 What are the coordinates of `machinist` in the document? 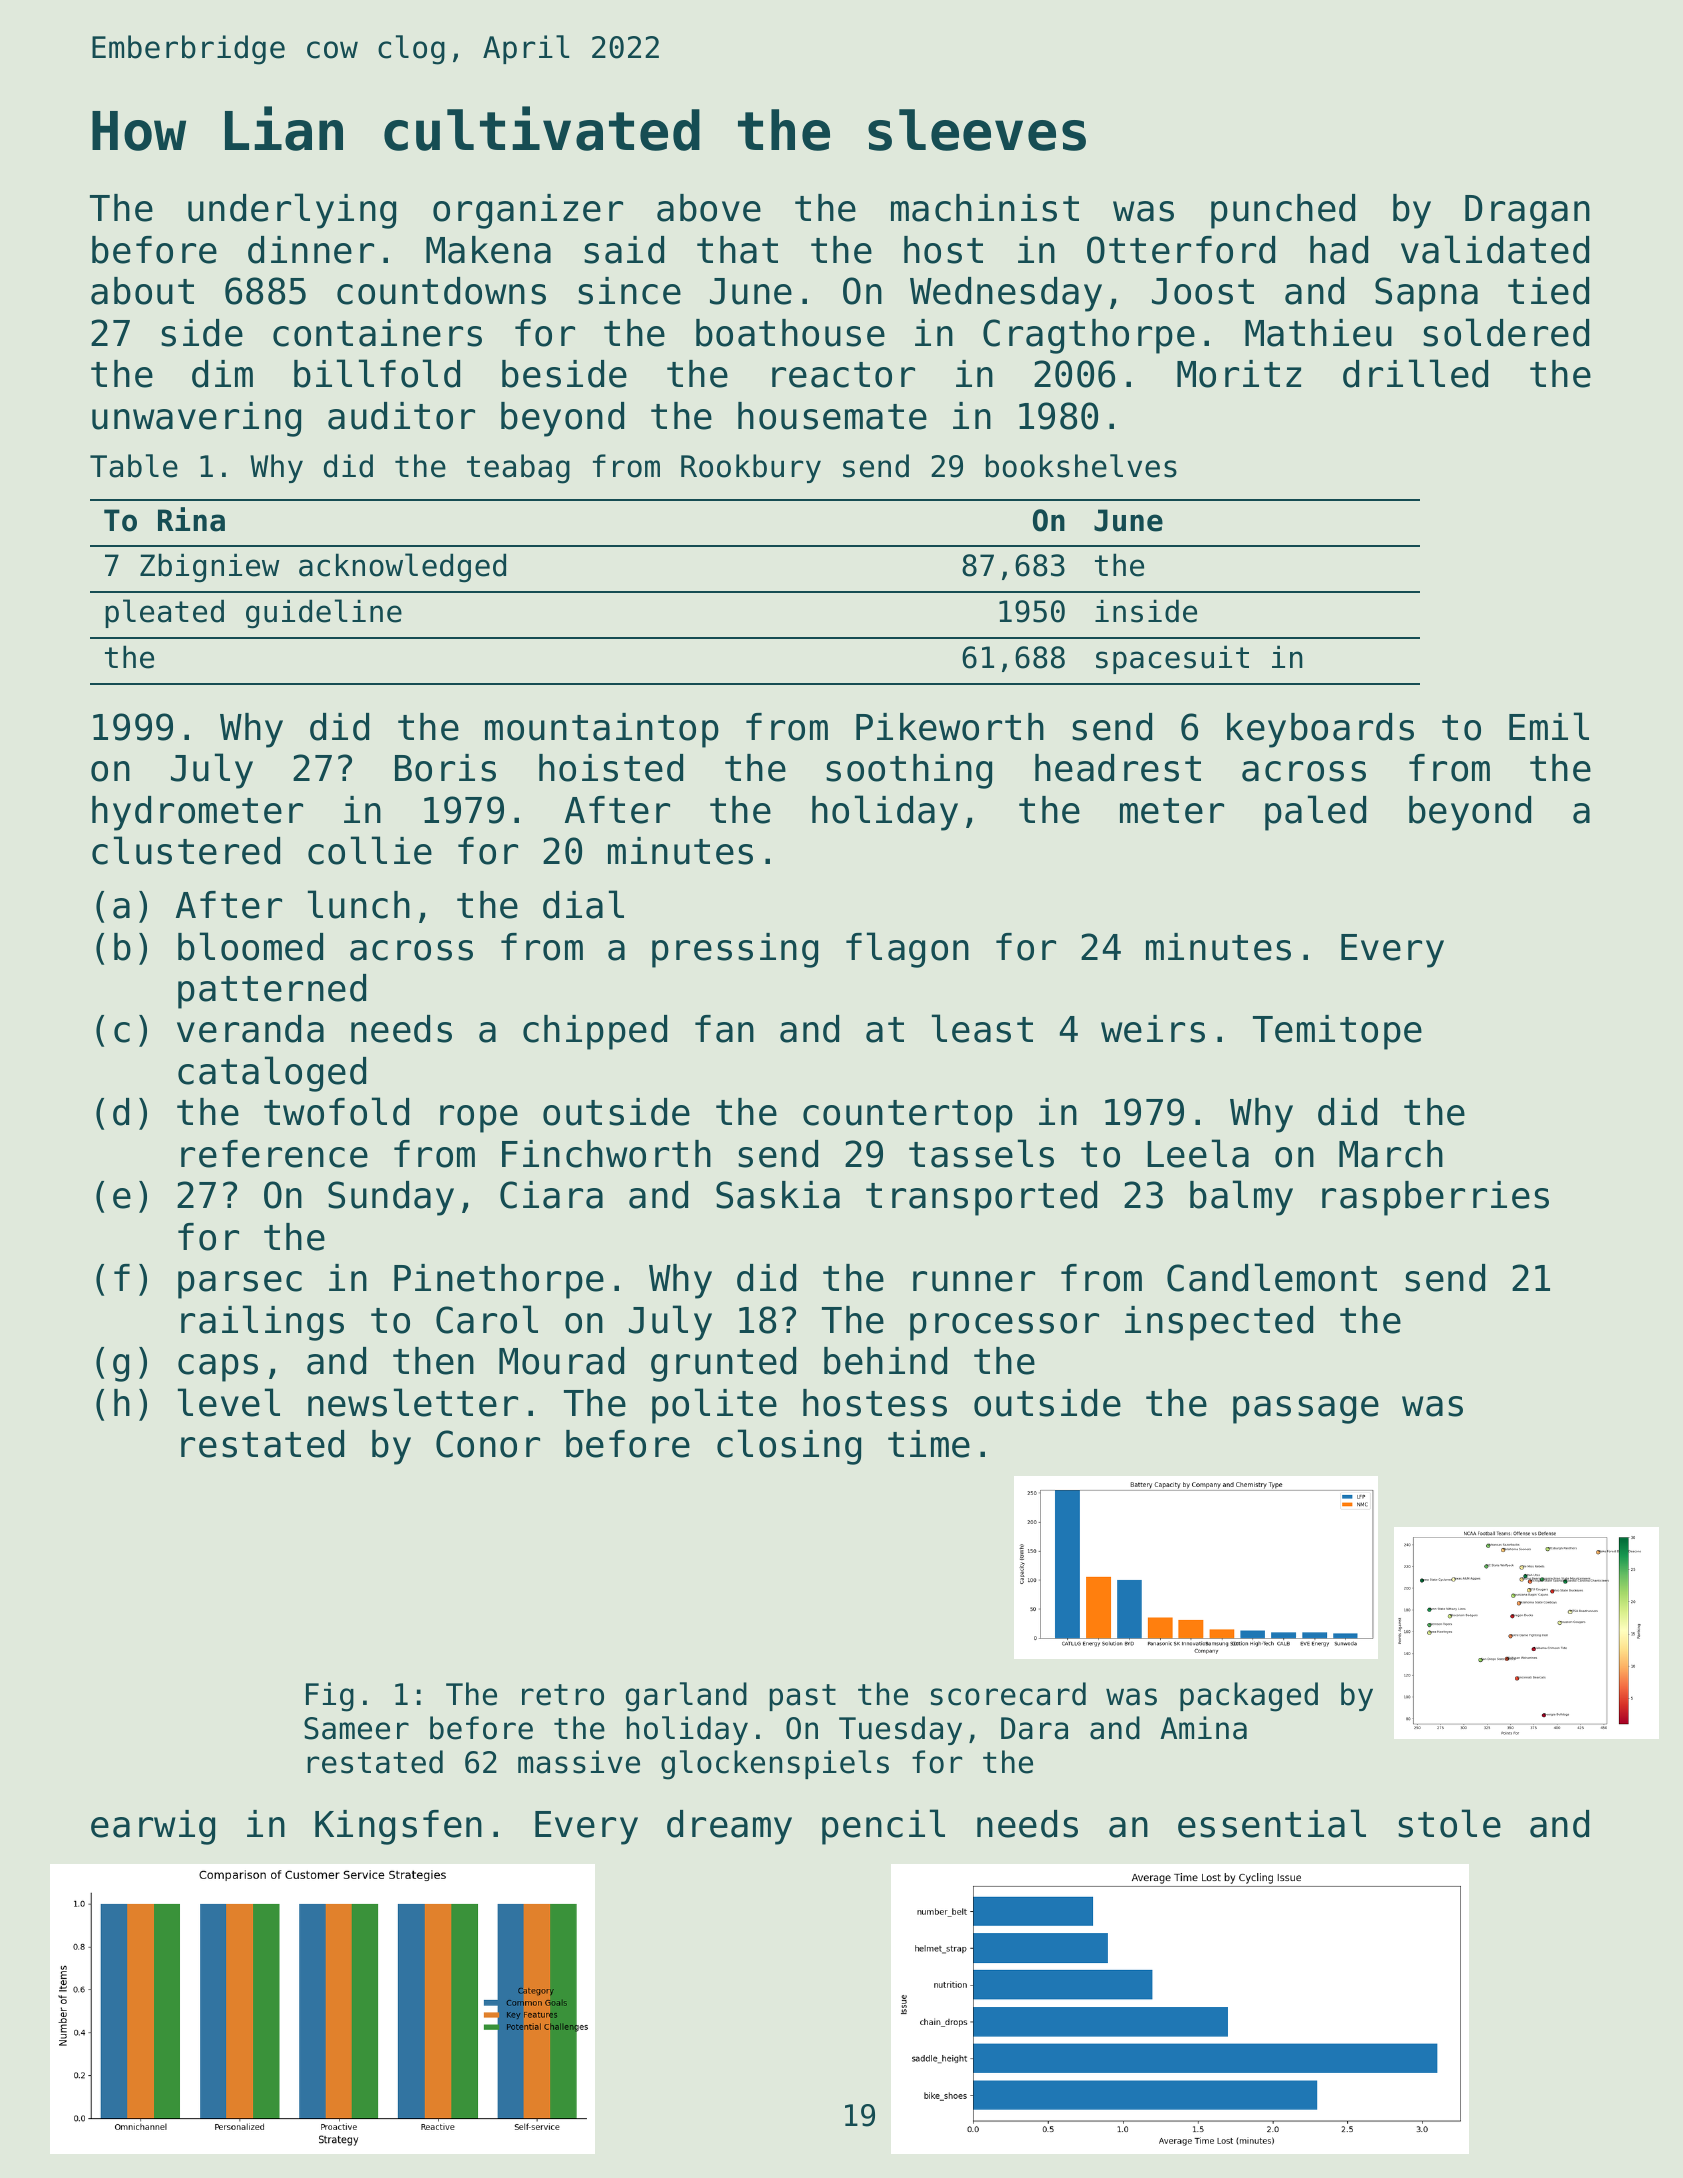 It's located at (985, 208).
